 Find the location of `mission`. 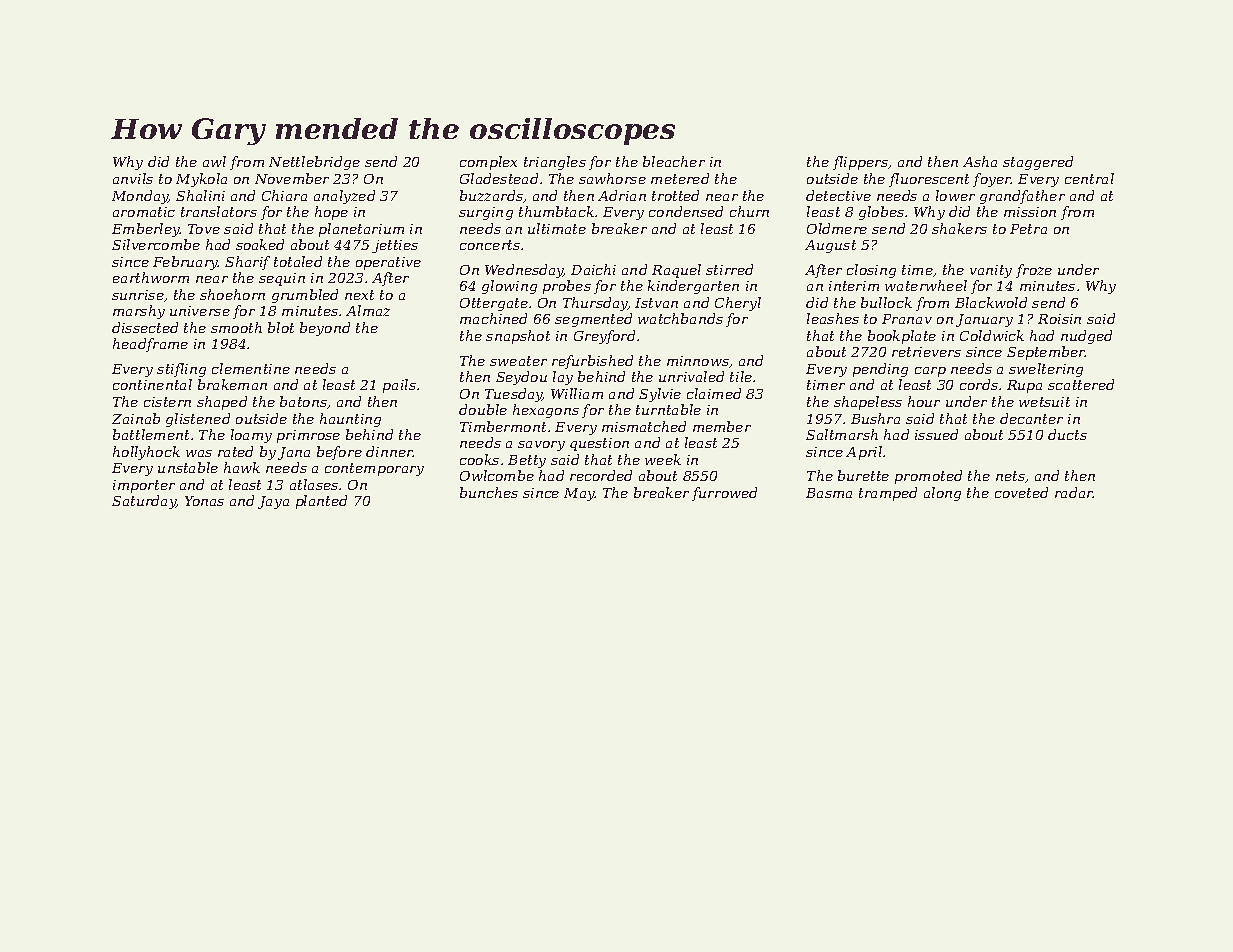

mission is located at coordinates (1030, 212).
